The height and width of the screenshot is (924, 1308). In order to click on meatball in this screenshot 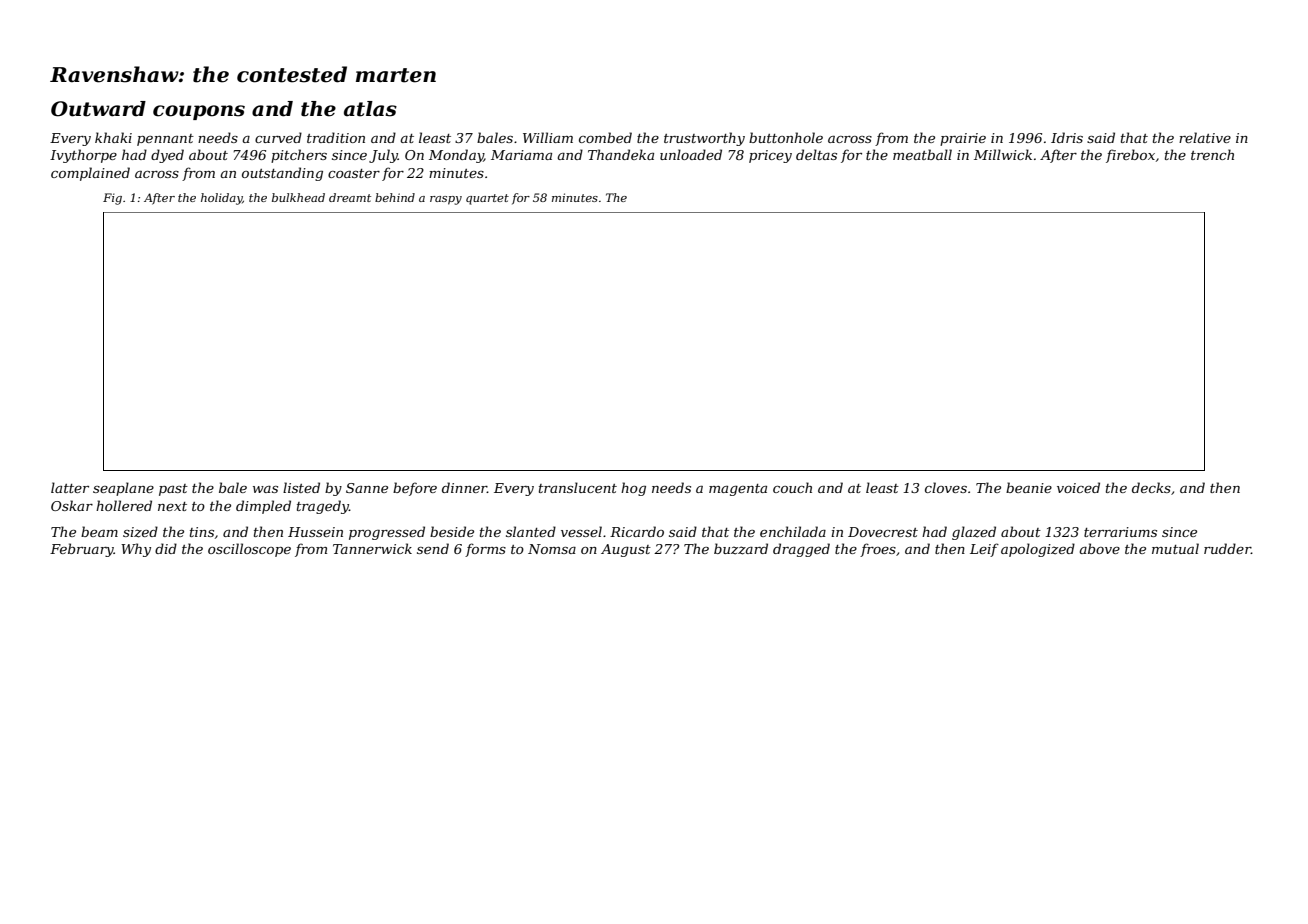, I will do `click(922, 154)`.
